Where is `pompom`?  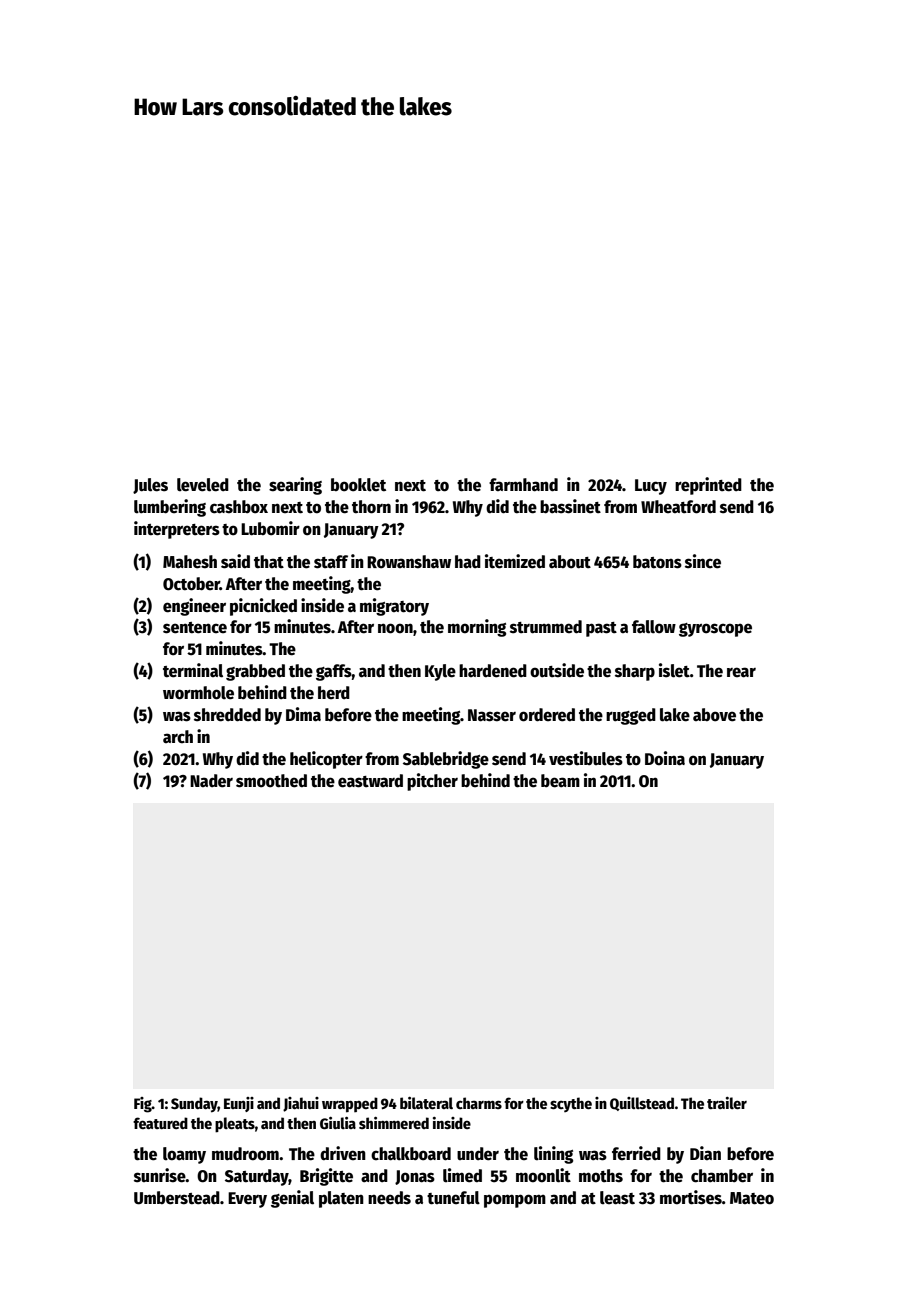 pompom is located at coordinates (515, 1201).
